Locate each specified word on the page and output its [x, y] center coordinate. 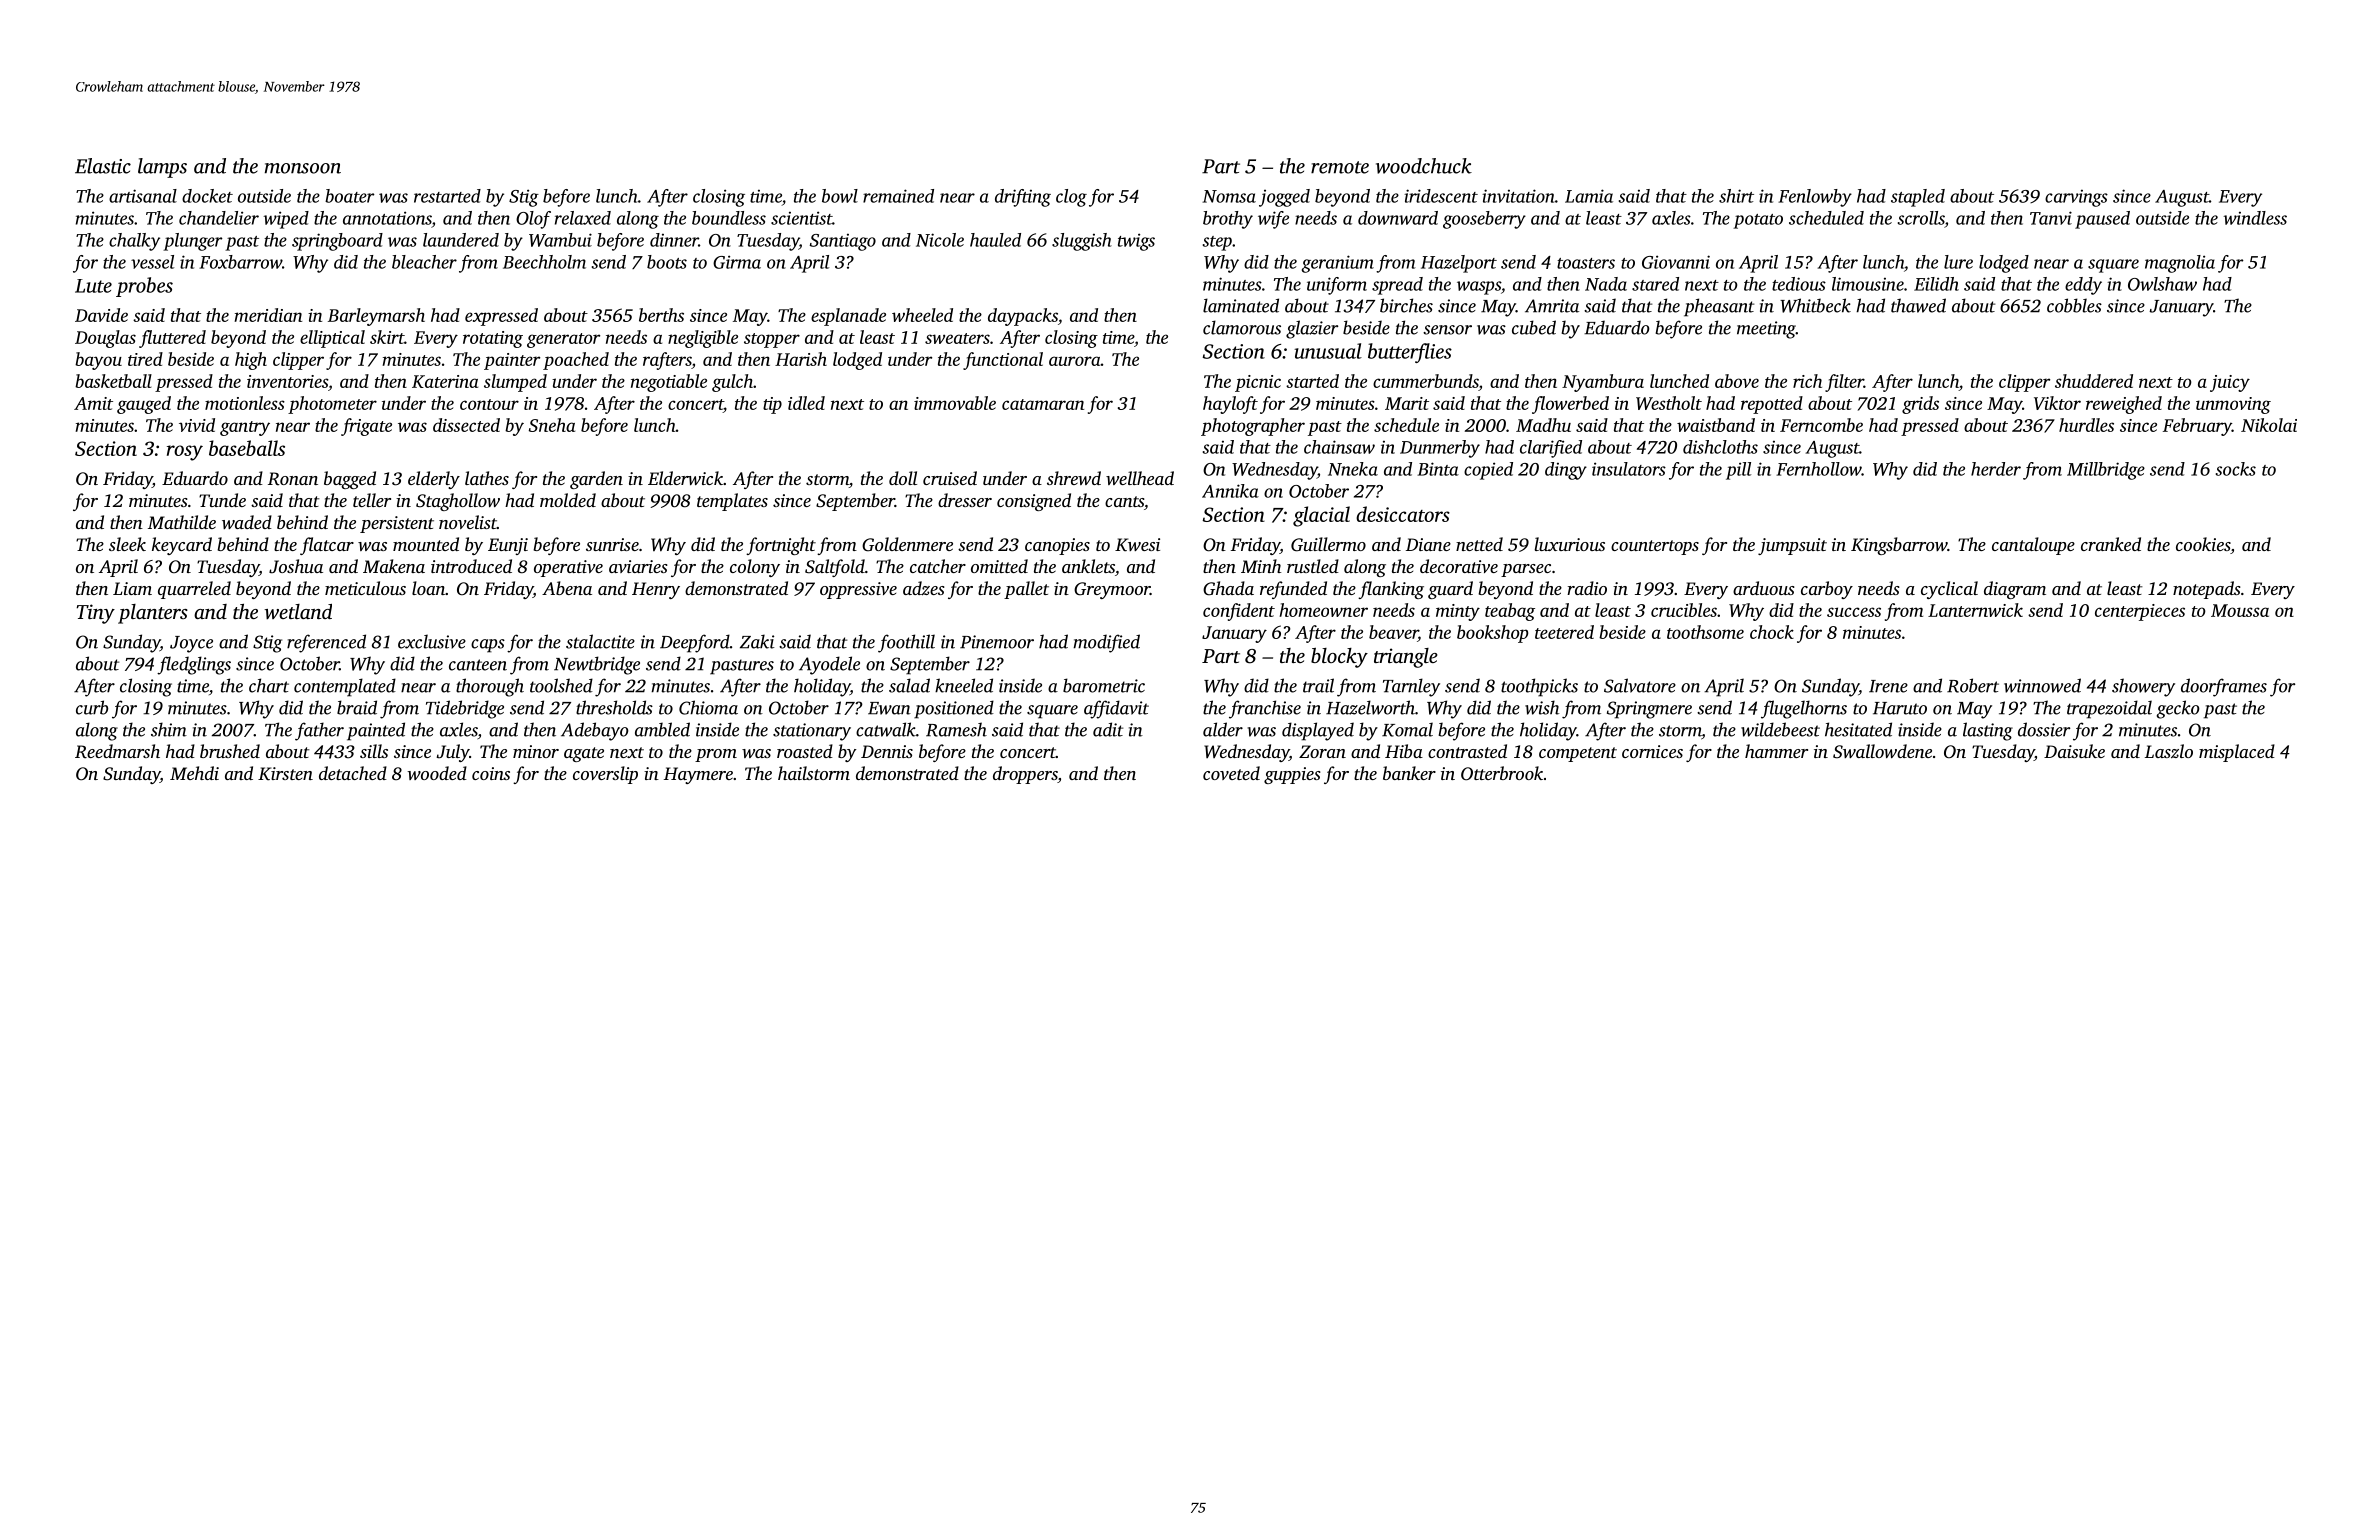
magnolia [2180, 264]
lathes [487, 478]
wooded [437, 773]
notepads [2207, 590]
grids [1920, 405]
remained [898, 196]
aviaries [638, 566]
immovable [955, 403]
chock [1772, 632]
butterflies [1410, 353]
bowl [840, 196]
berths [661, 315]
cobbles [2074, 305]
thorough [490, 687]
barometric [1104, 685]
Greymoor [1112, 590]
